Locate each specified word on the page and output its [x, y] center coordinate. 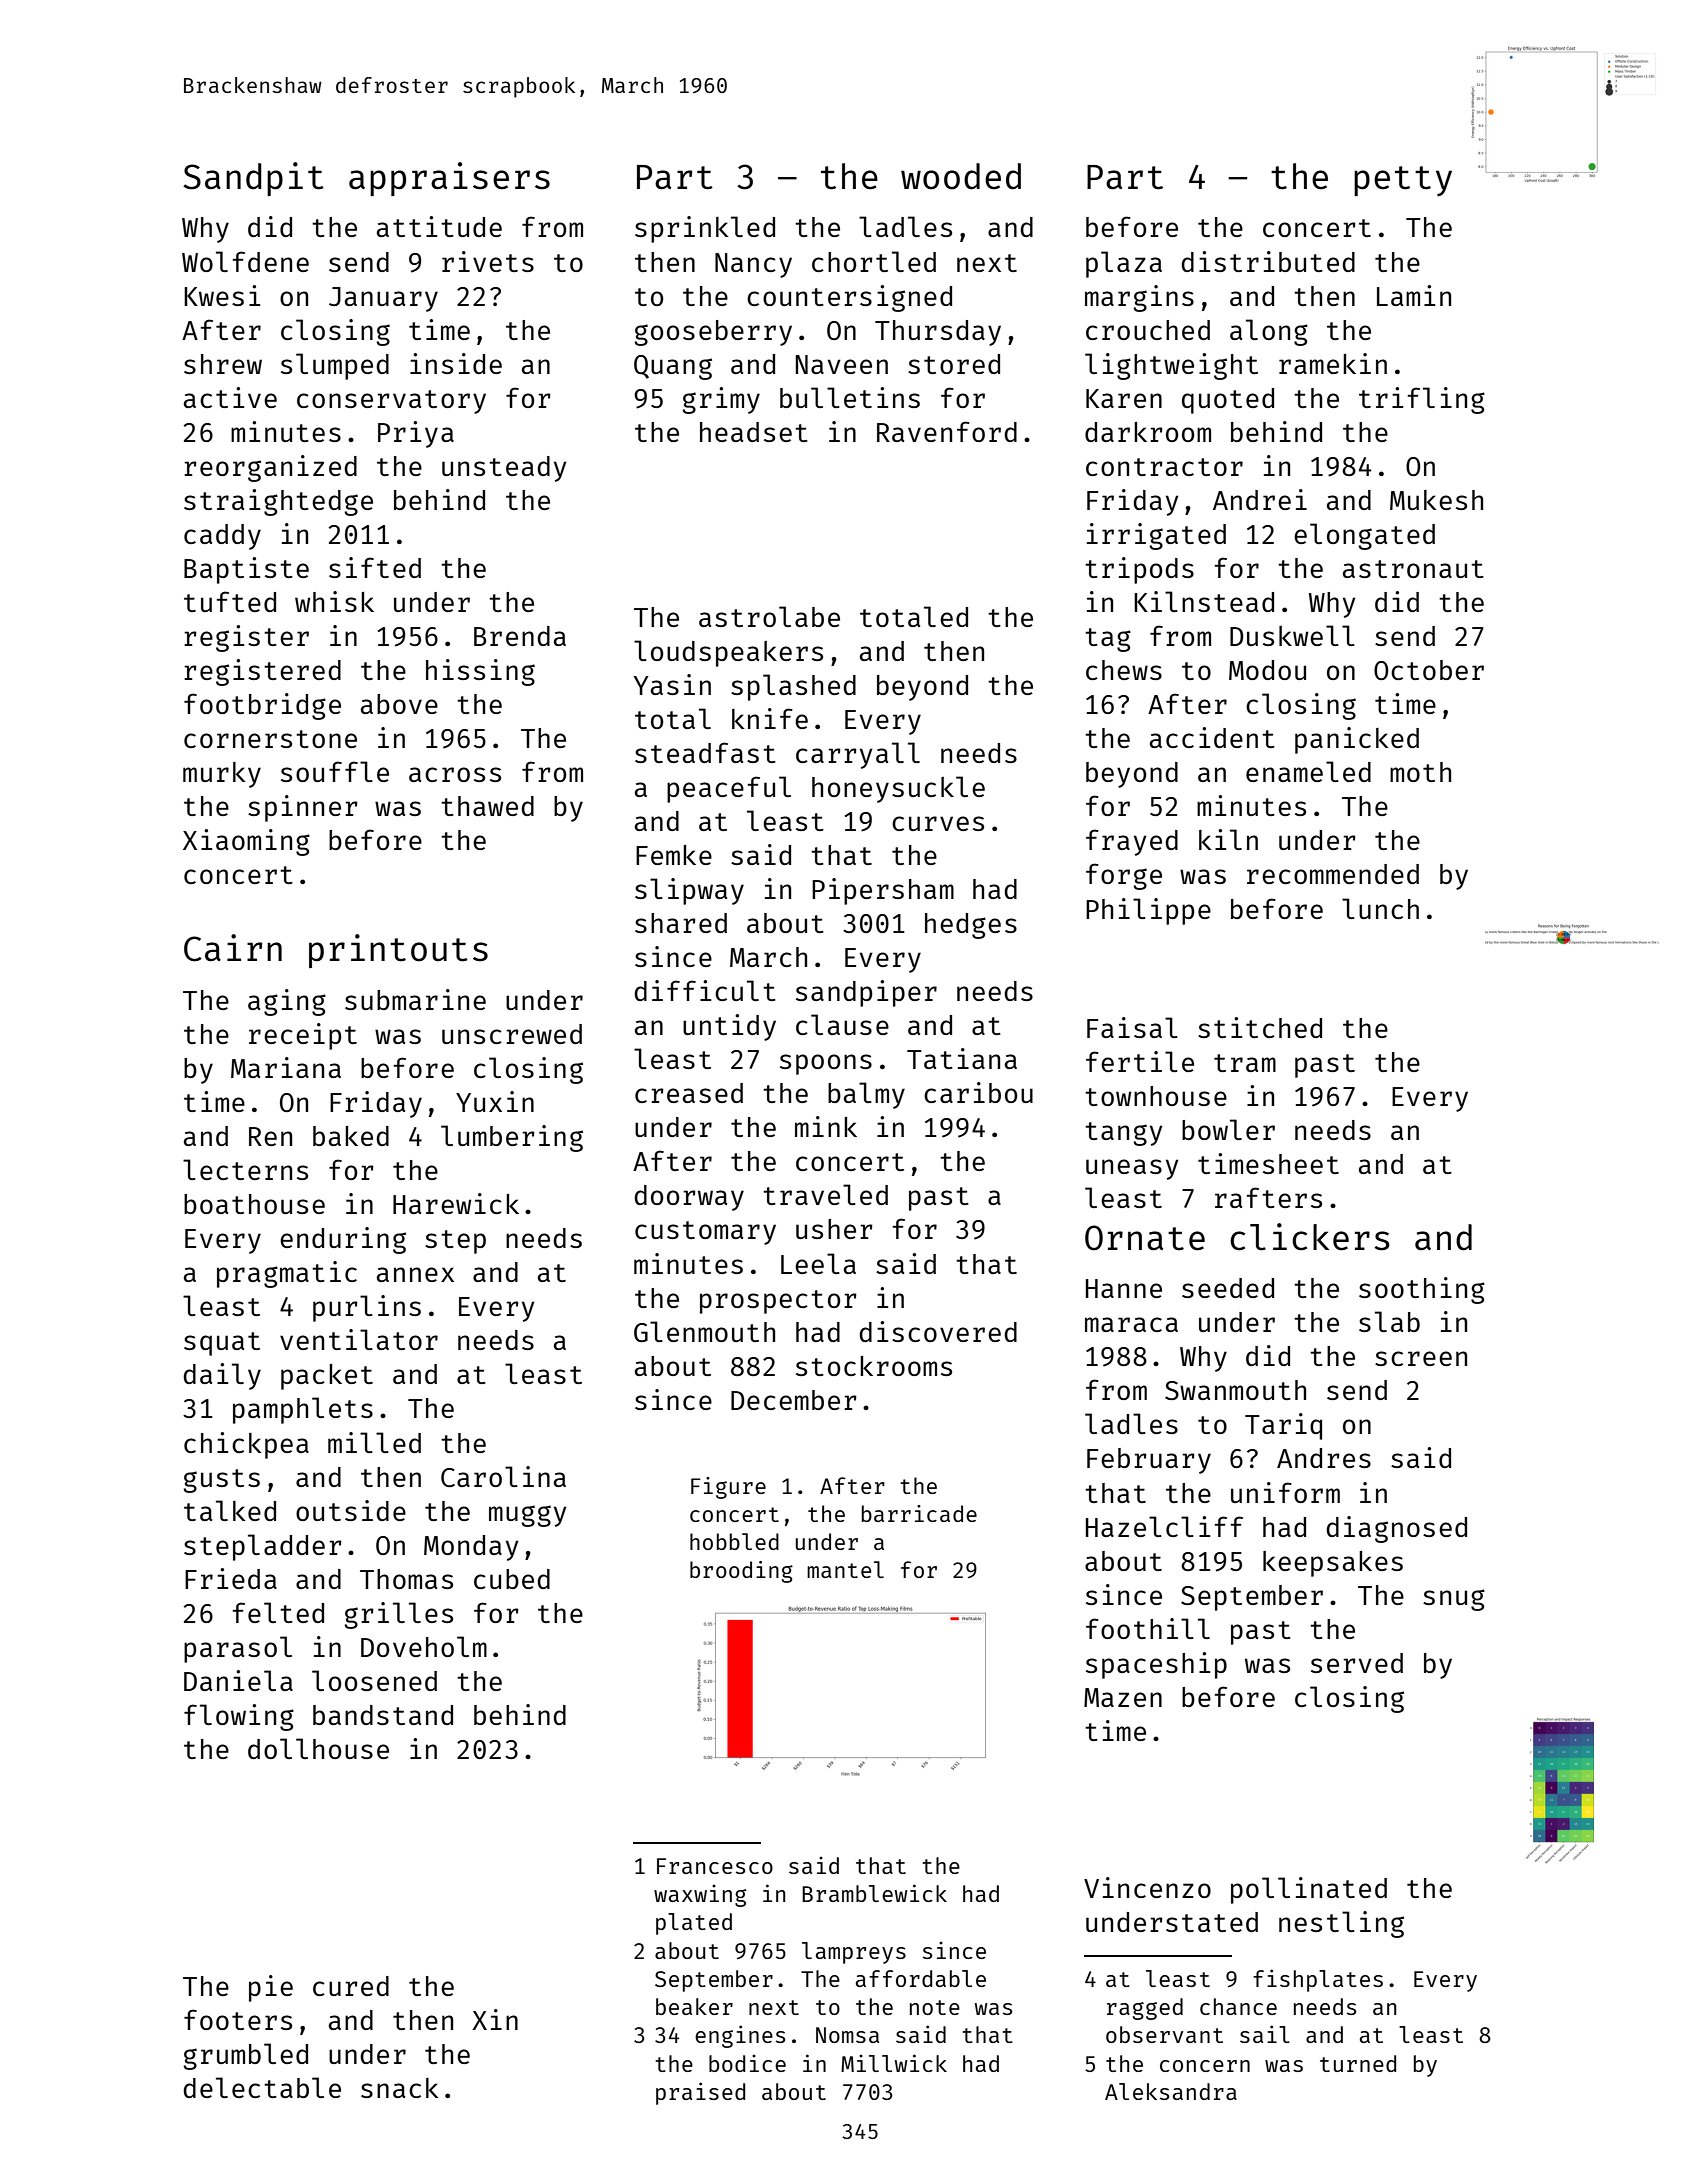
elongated [1364, 536]
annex [415, 1274]
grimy [721, 400]
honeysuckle [898, 789]
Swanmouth [1235, 1390]
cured [351, 1986]
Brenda [520, 636]
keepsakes [1333, 1564]
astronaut [1413, 569]
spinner [303, 808]
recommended [1333, 874]
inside [456, 363]
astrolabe [769, 616]
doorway [689, 1198]
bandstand [383, 1715]
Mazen [1123, 1697]
